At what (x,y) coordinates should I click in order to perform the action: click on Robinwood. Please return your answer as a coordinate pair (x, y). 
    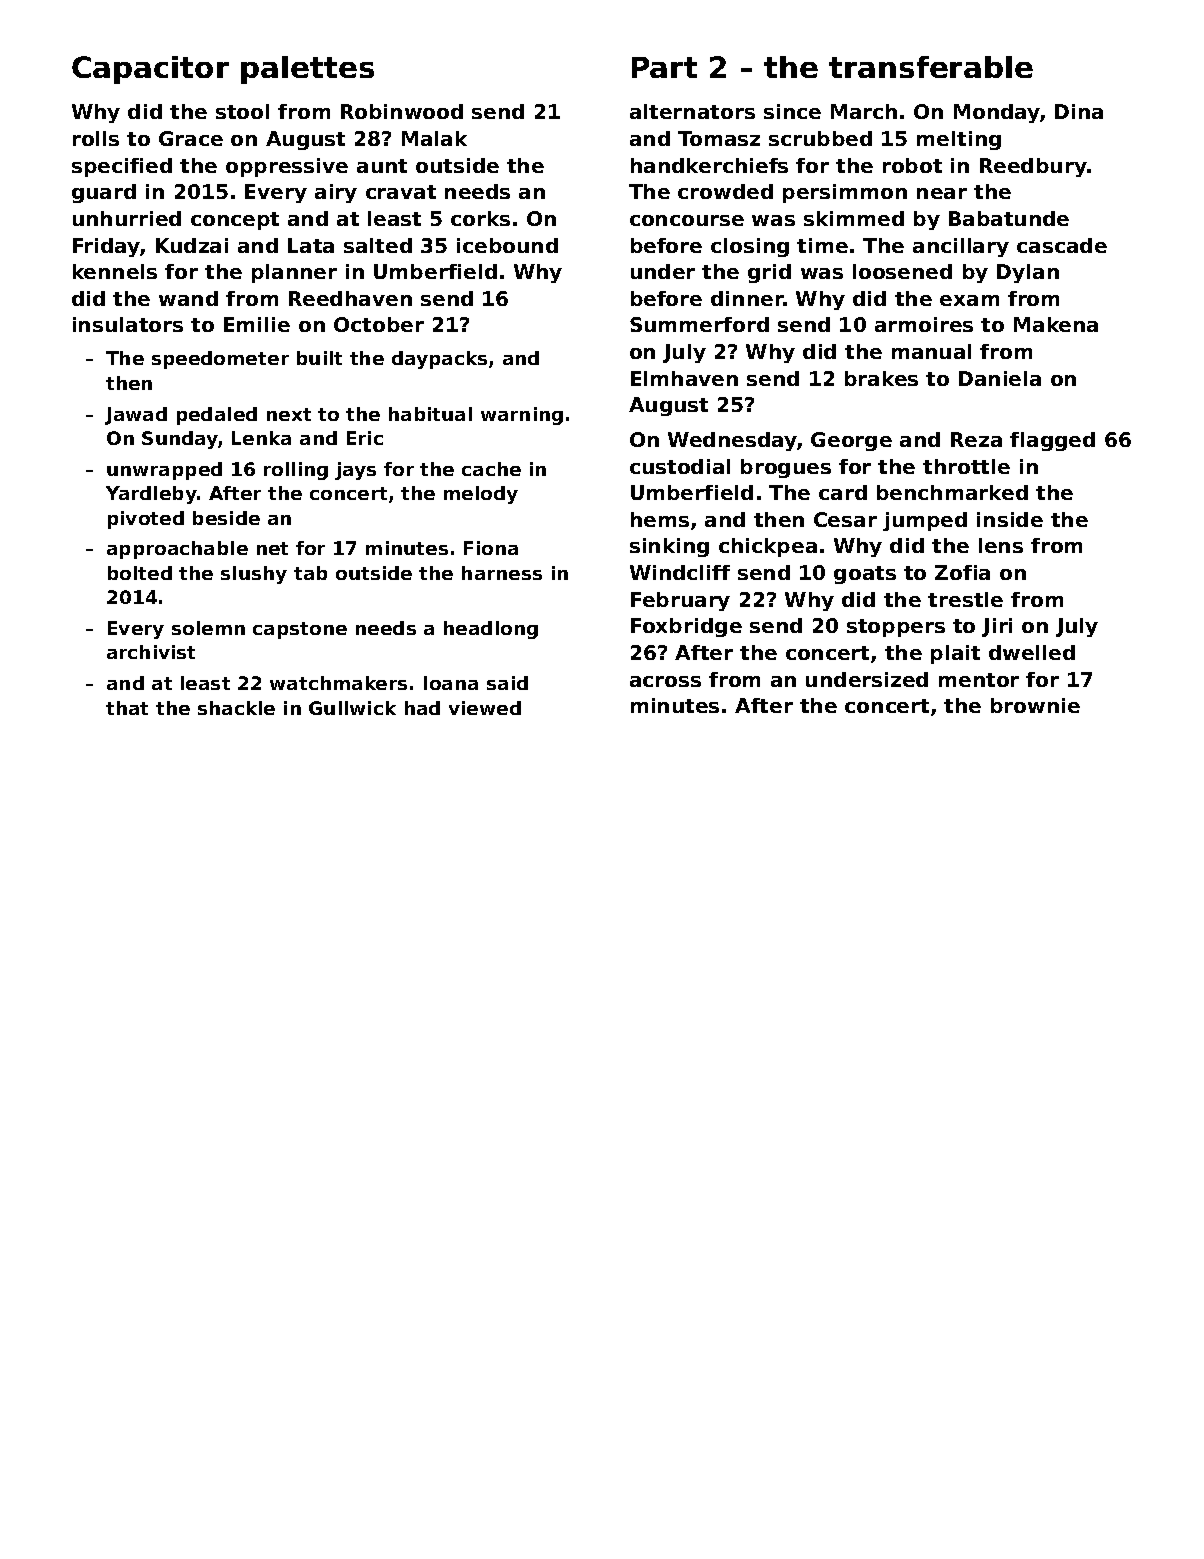
    Looking at the image, I should click on (402, 111).
